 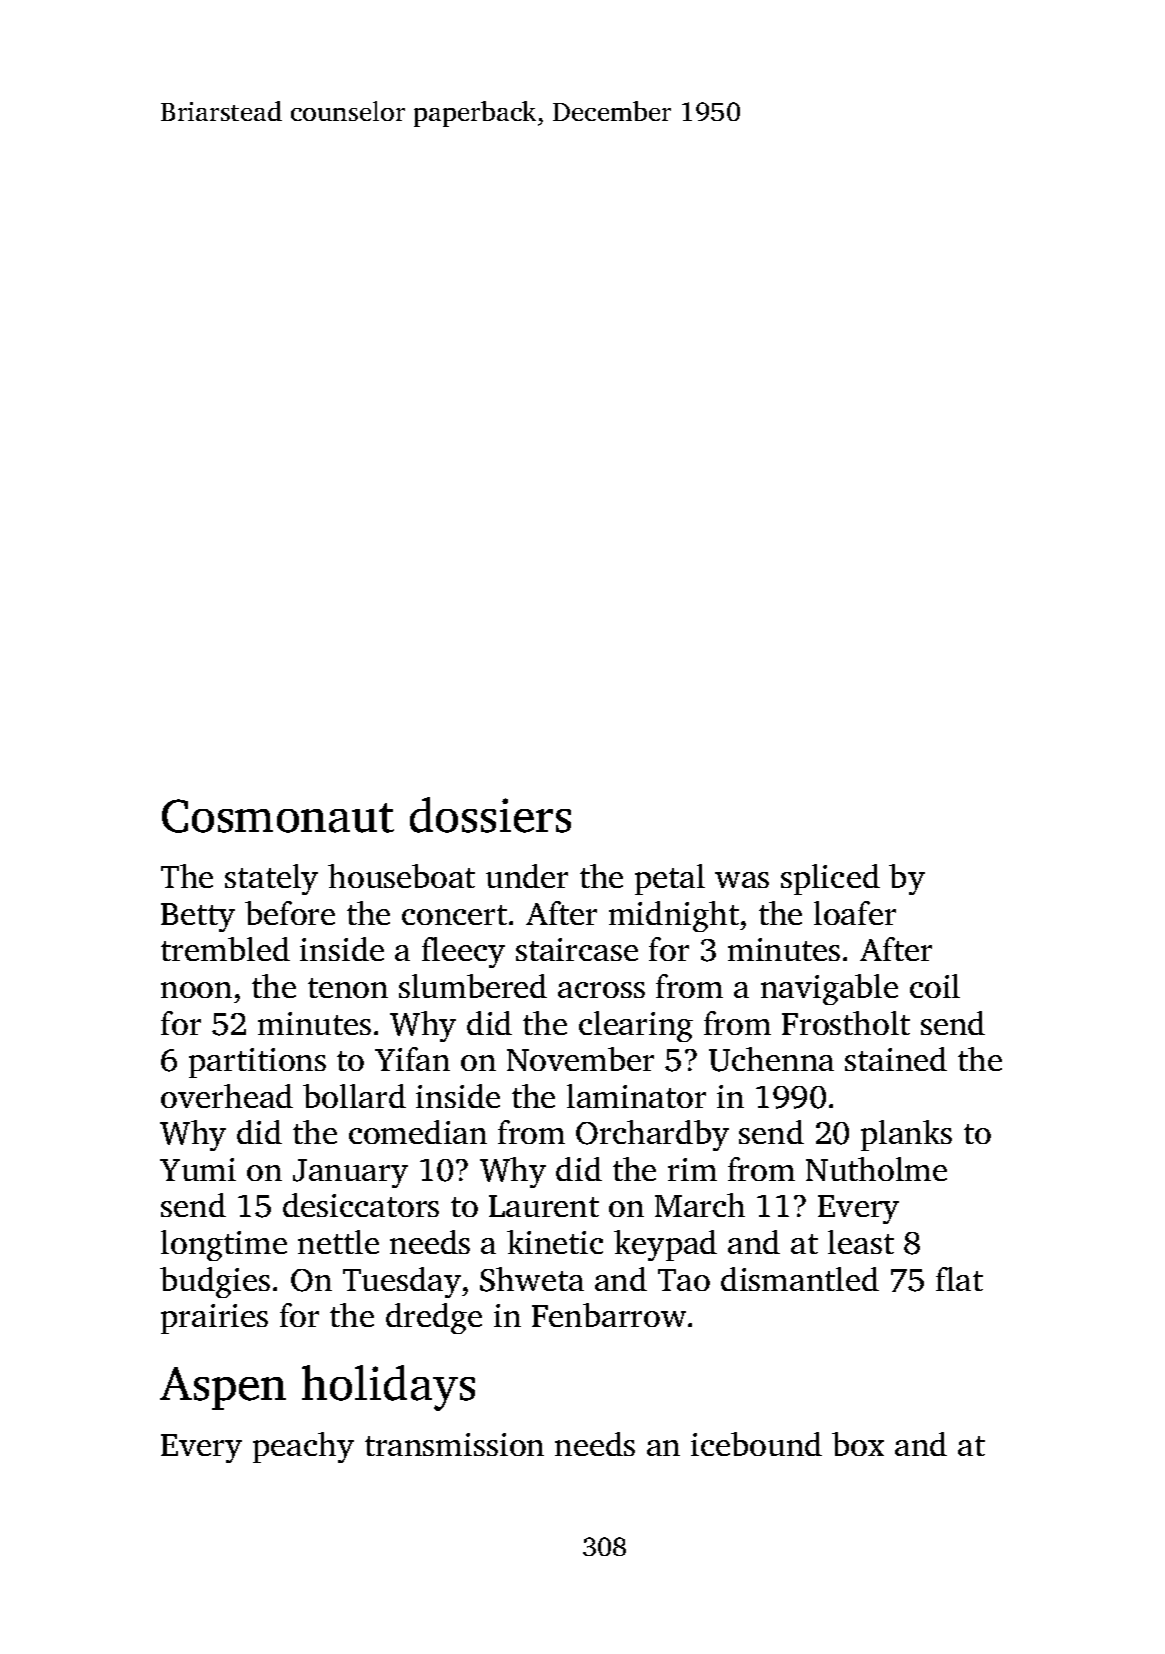 What do you see at coordinates (418, 1132) in the page?
I see `comedian` at bounding box center [418, 1132].
